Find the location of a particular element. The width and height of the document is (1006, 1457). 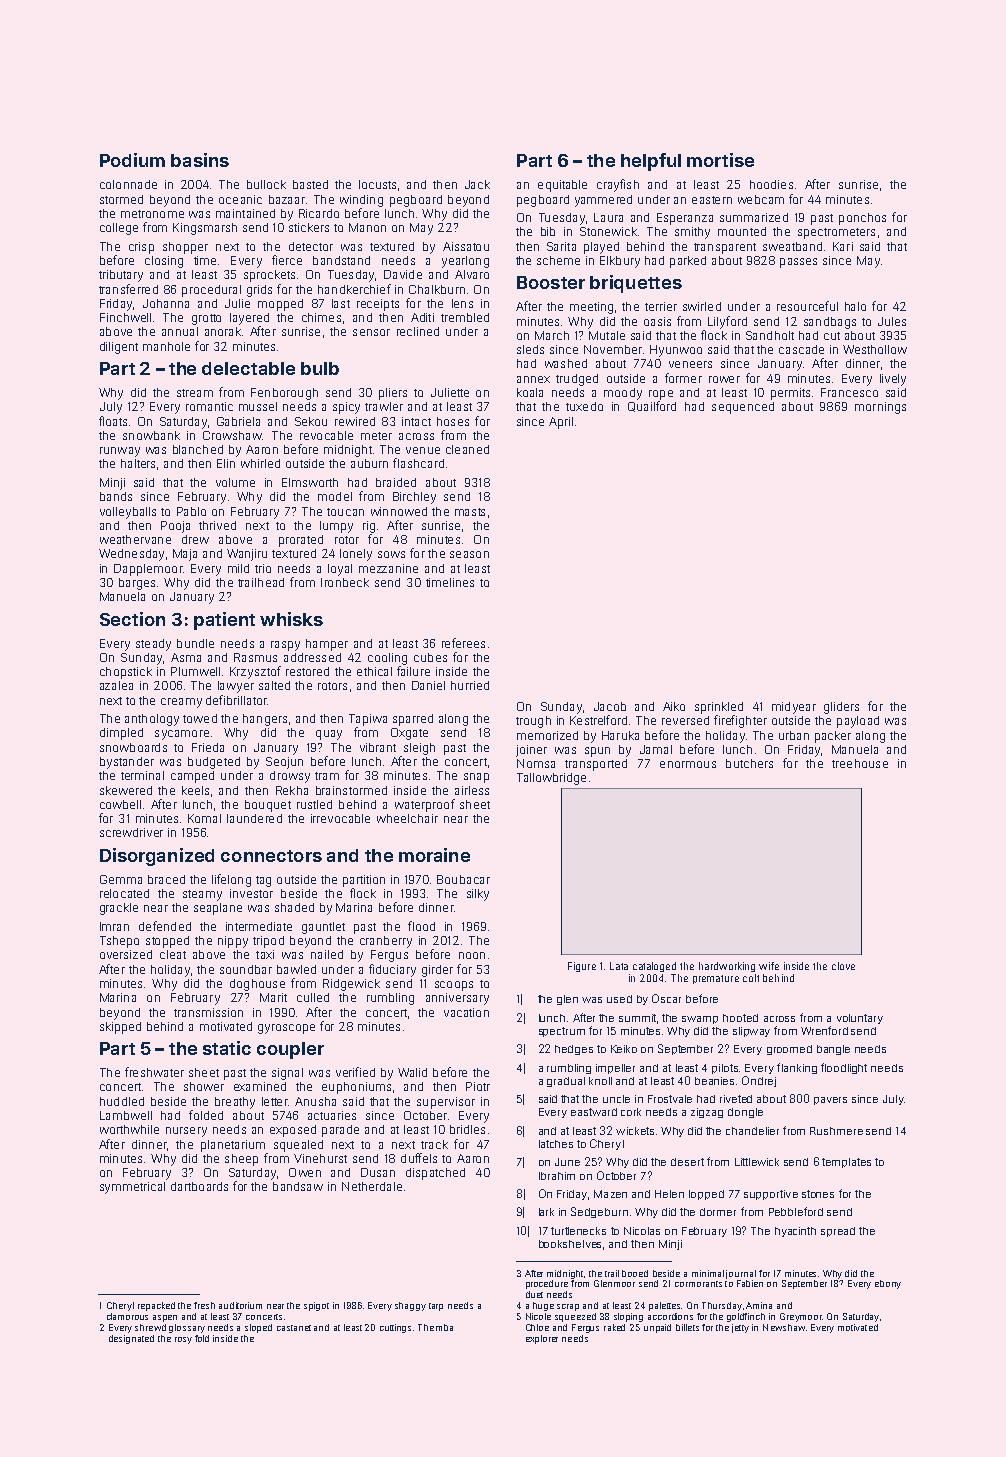

silky is located at coordinates (478, 895).
